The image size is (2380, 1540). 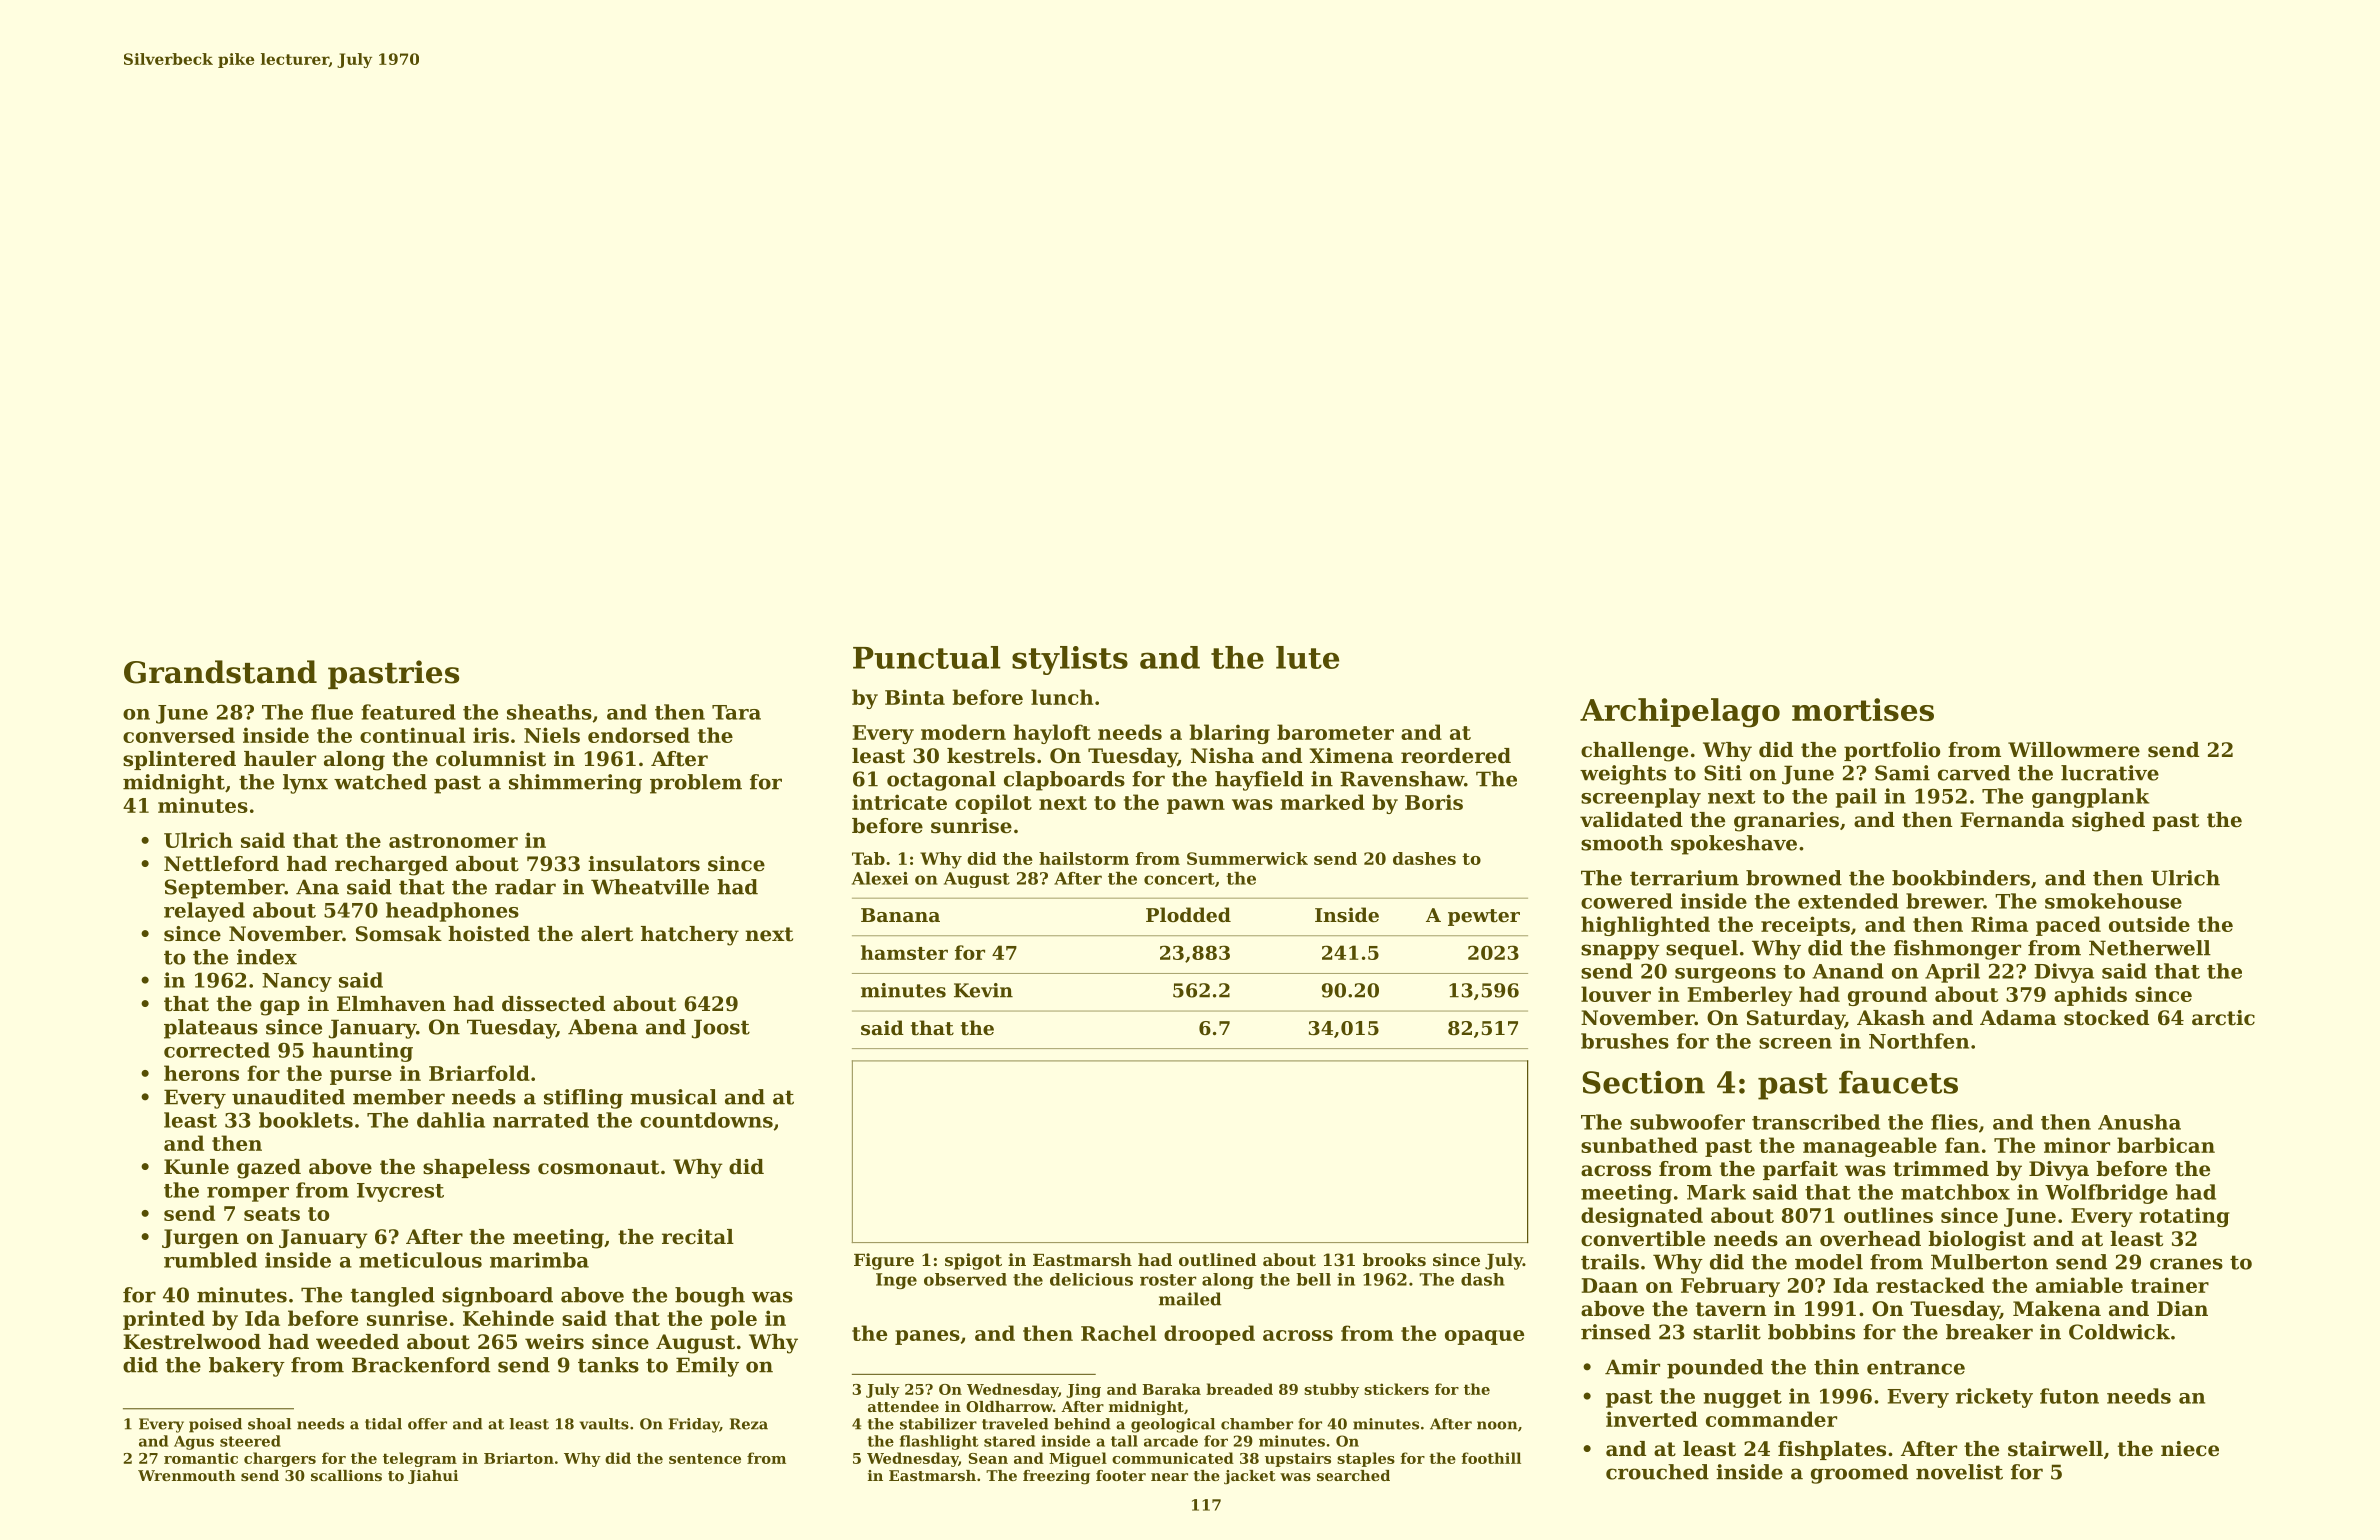 What do you see at coordinates (903, 1406) in the screenshot?
I see `attendee` at bounding box center [903, 1406].
